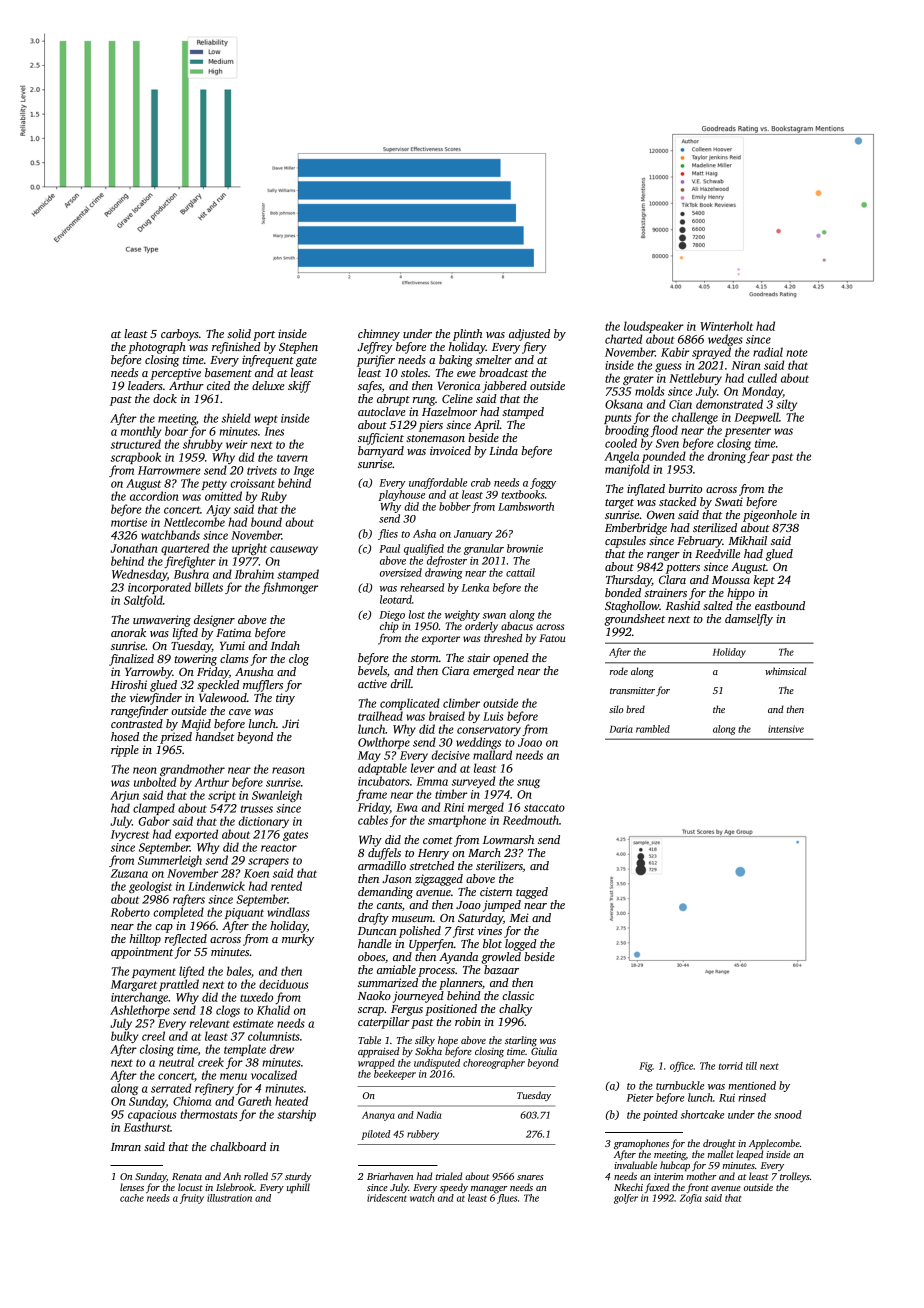 Image resolution: width=924 pixels, height=1308 pixels. What do you see at coordinates (141, 432) in the screenshot?
I see `monthly` at bounding box center [141, 432].
